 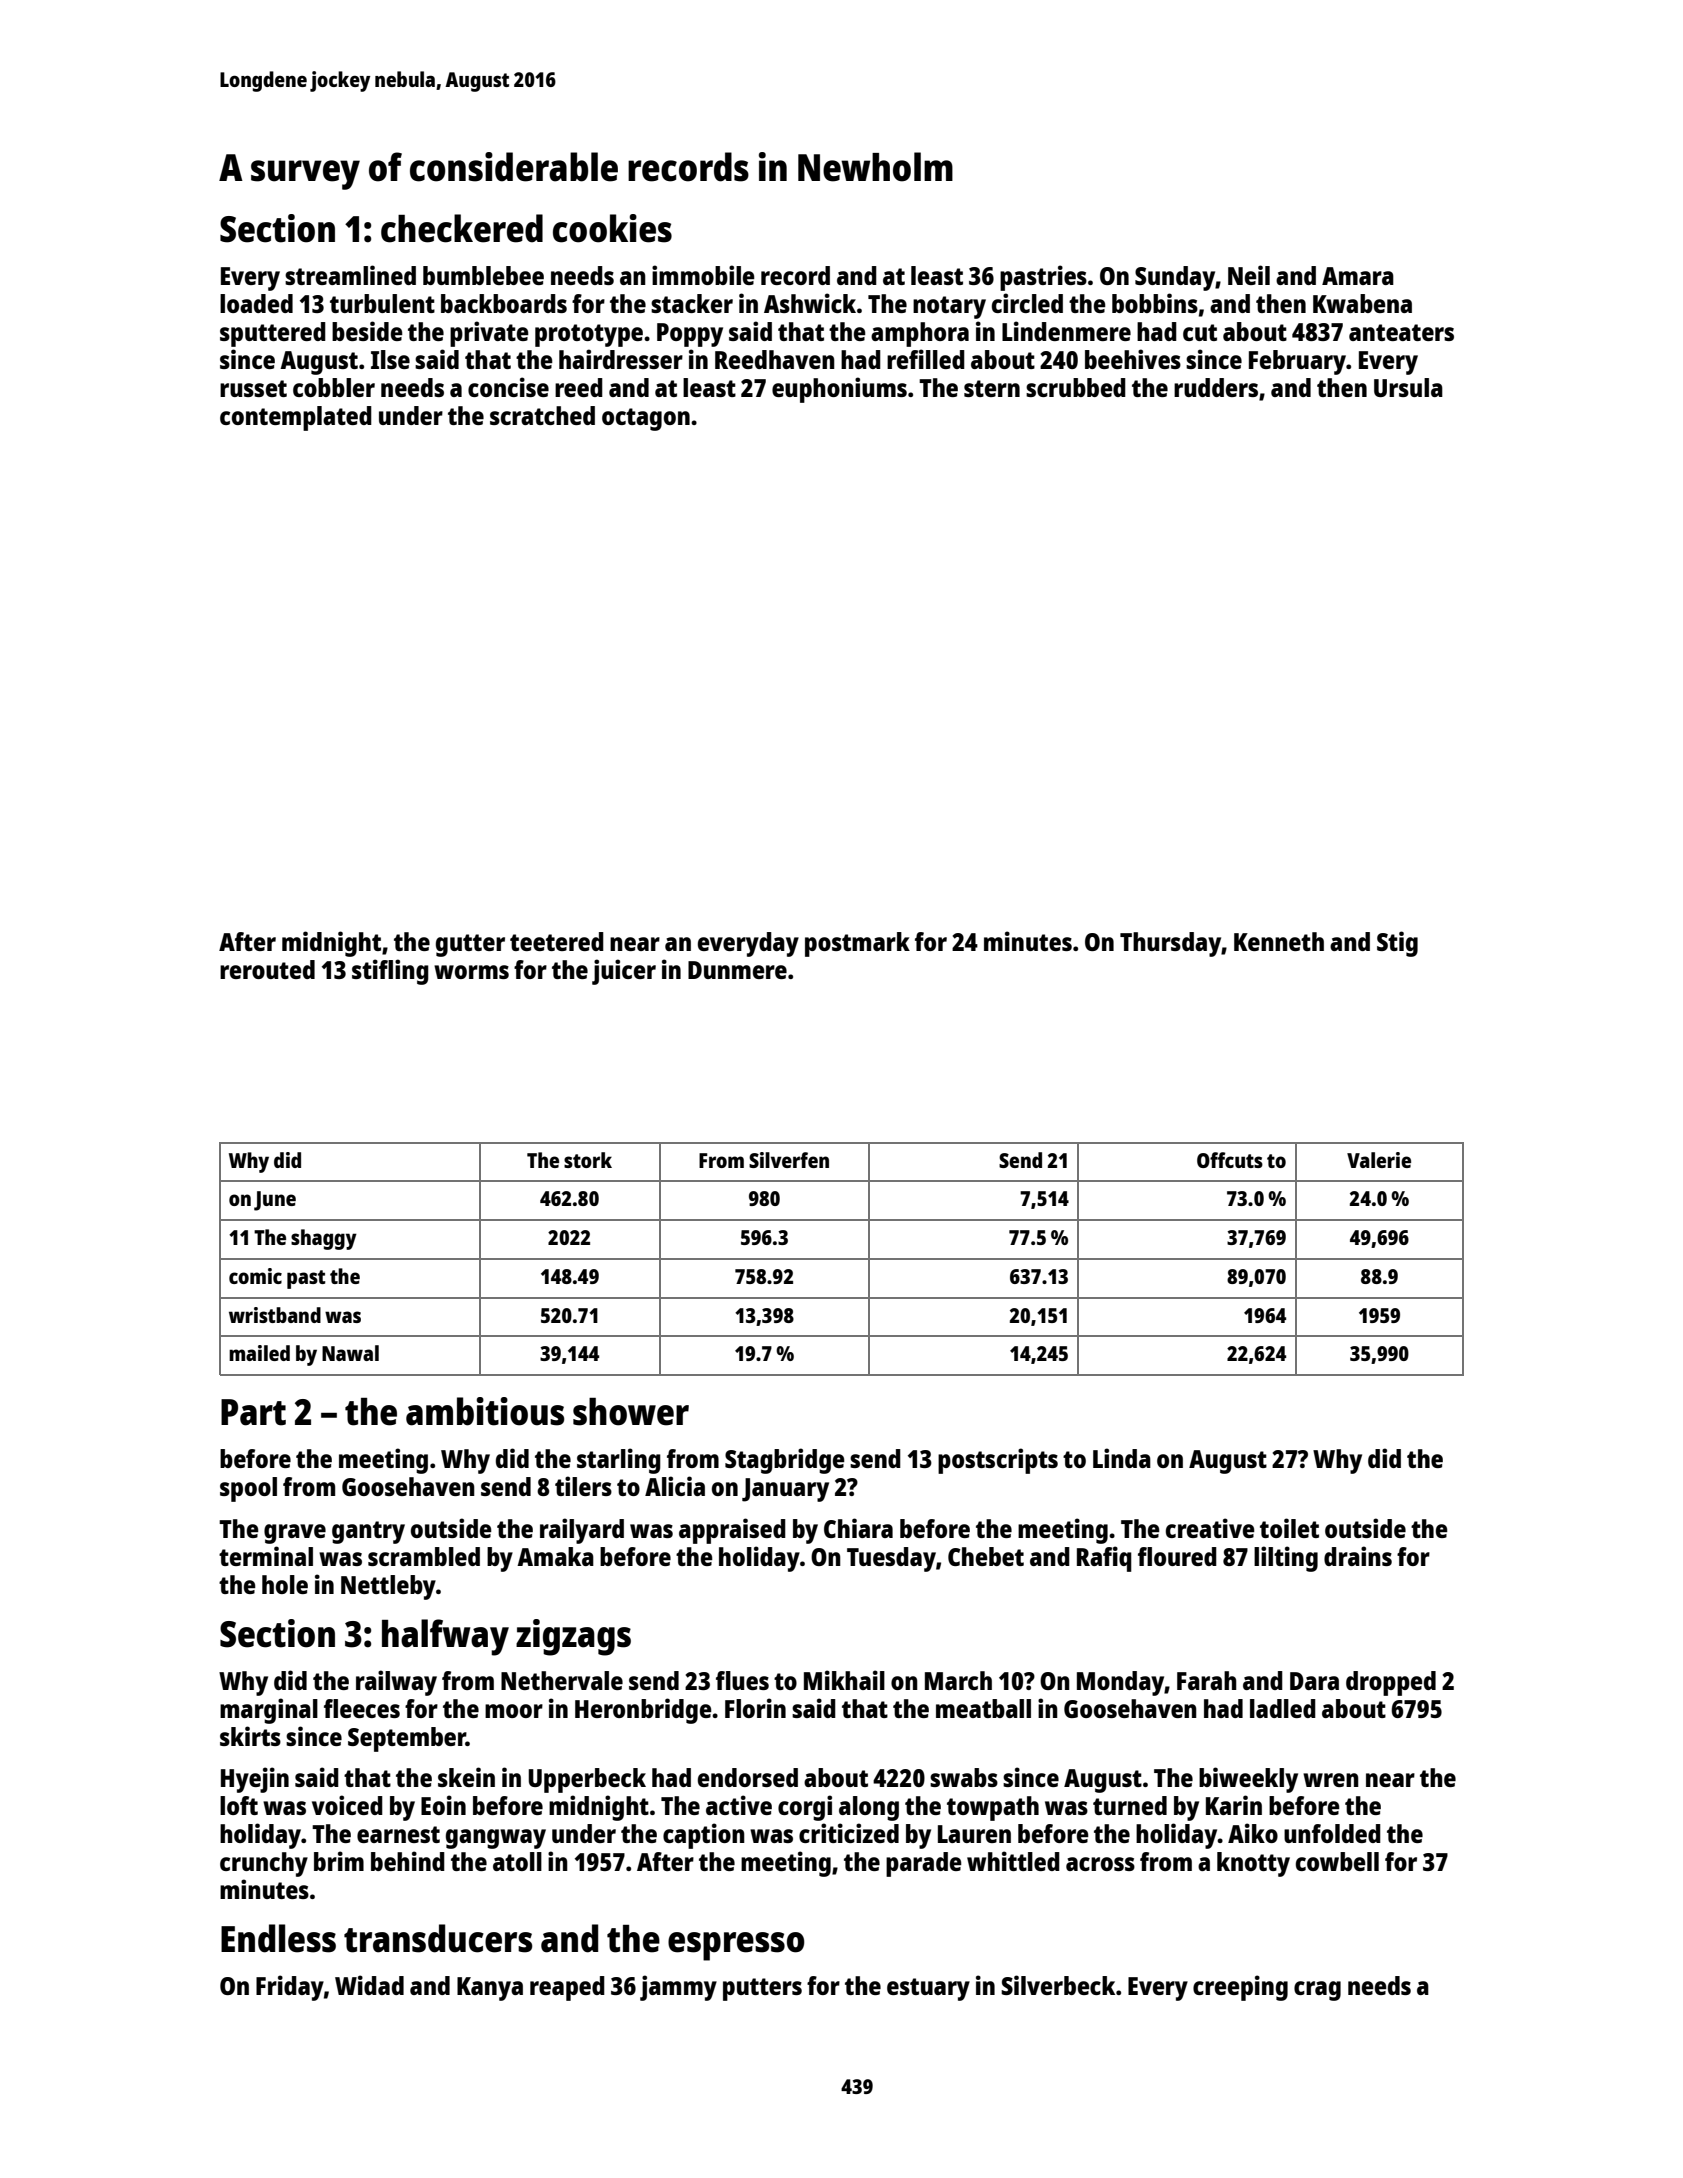 What do you see at coordinates (253, 388) in the document?
I see `russet` at bounding box center [253, 388].
